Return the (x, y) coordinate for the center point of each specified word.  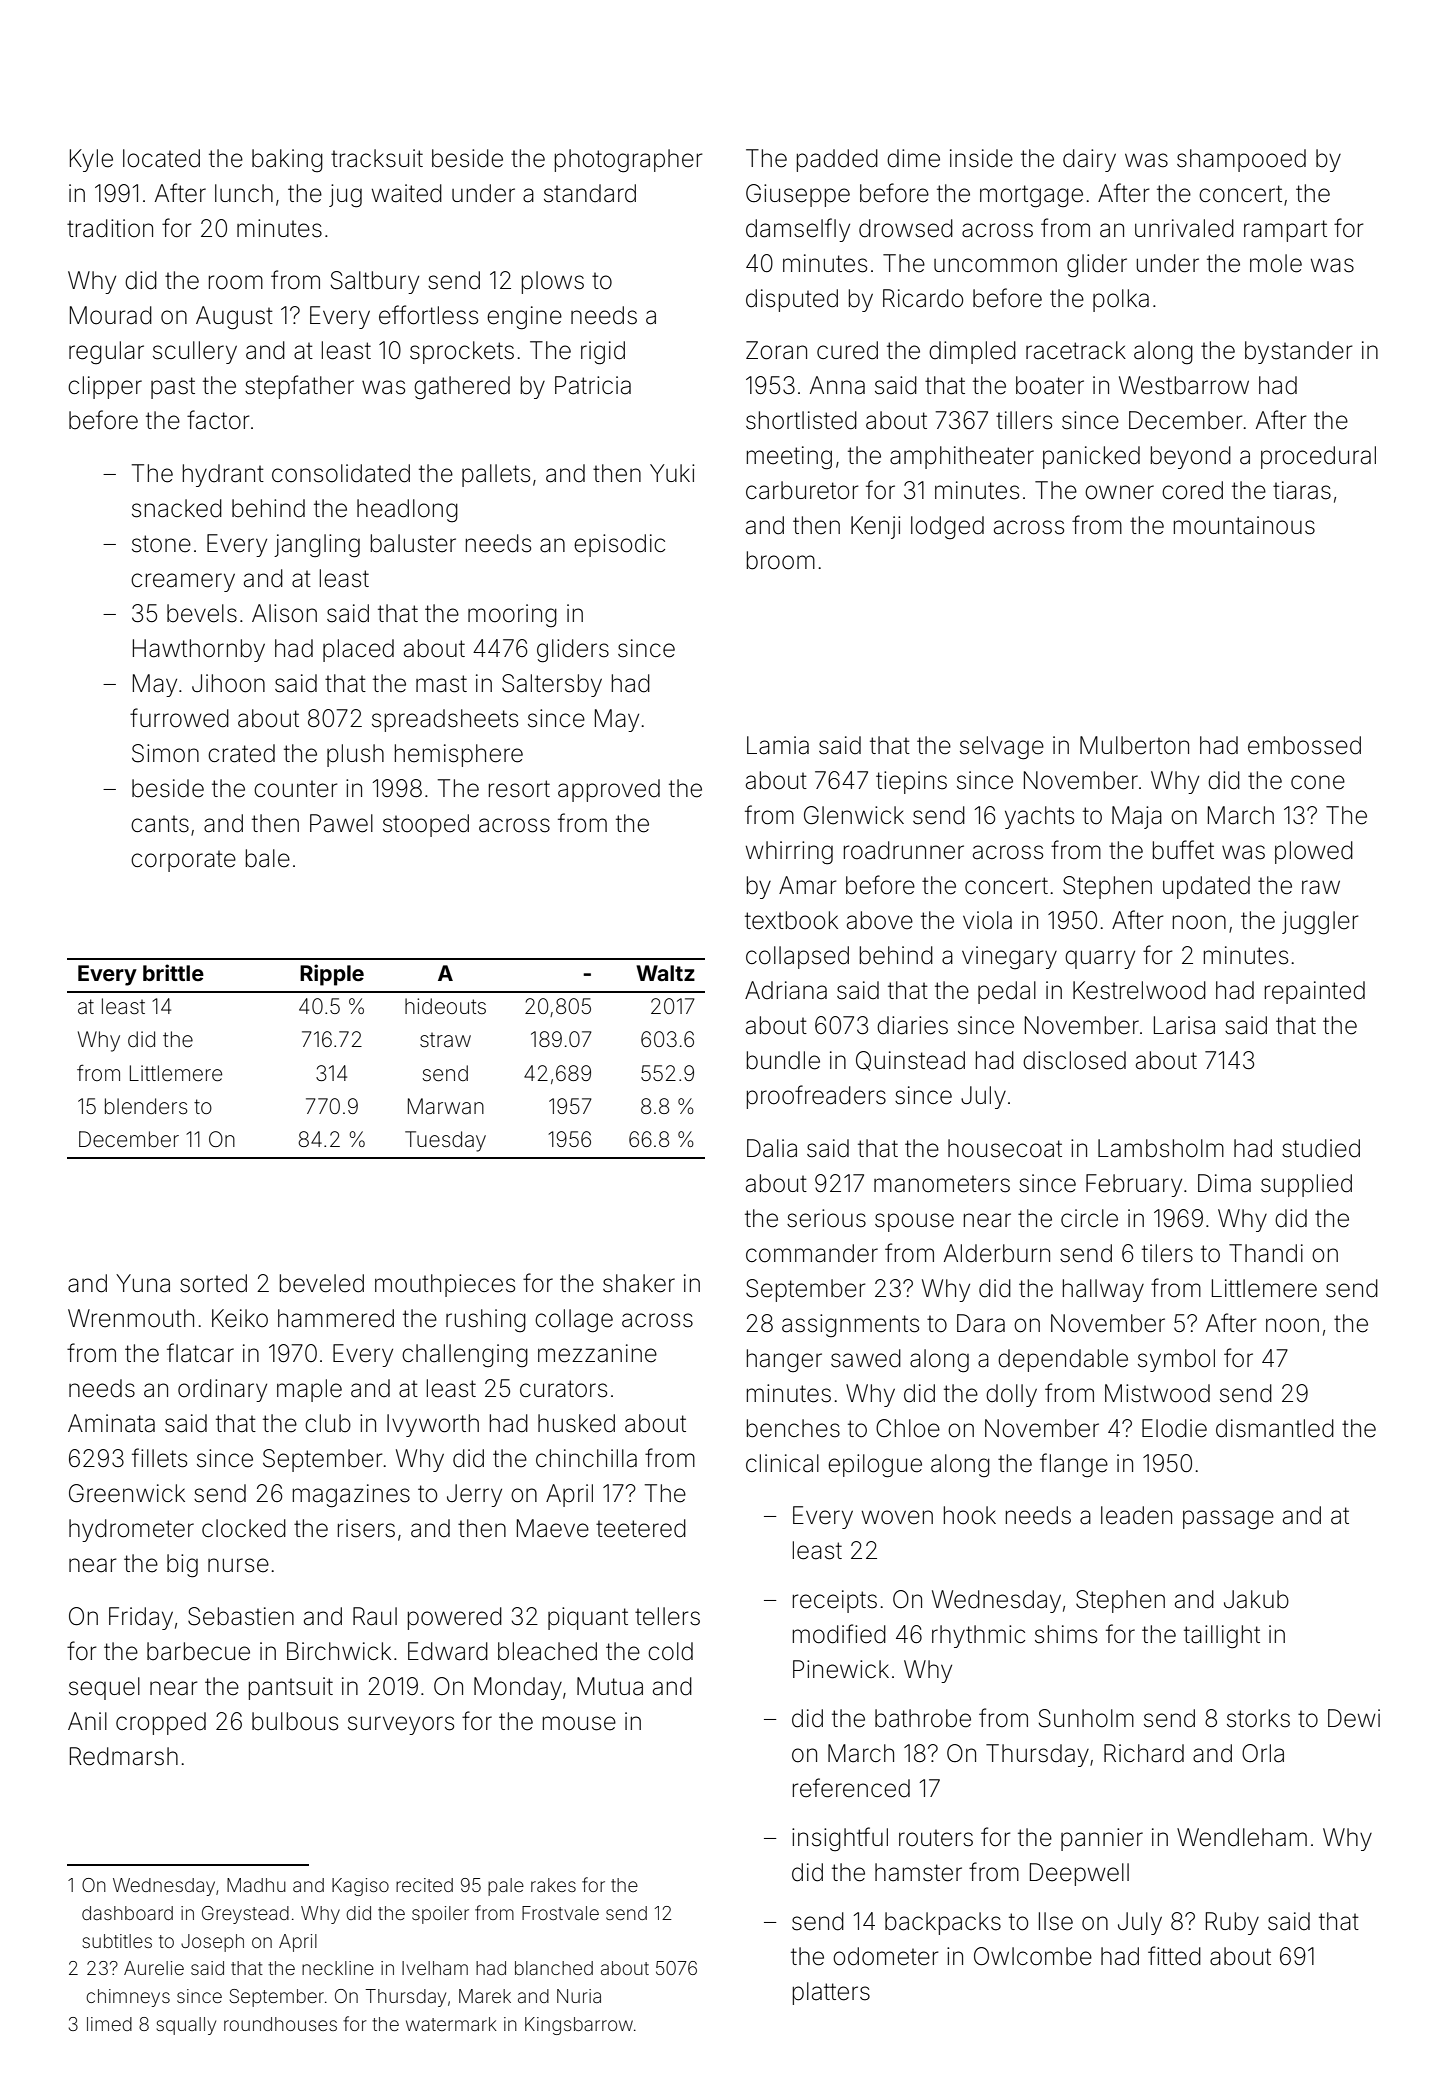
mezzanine (597, 1353)
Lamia (778, 745)
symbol (1176, 1360)
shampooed (1241, 160)
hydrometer (131, 1530)
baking (287, 160)
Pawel (341, 823)
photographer (628, 161)
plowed (1314, 852)
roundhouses (280, 2024)
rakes (553, 1885)
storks (1258, 1718)
